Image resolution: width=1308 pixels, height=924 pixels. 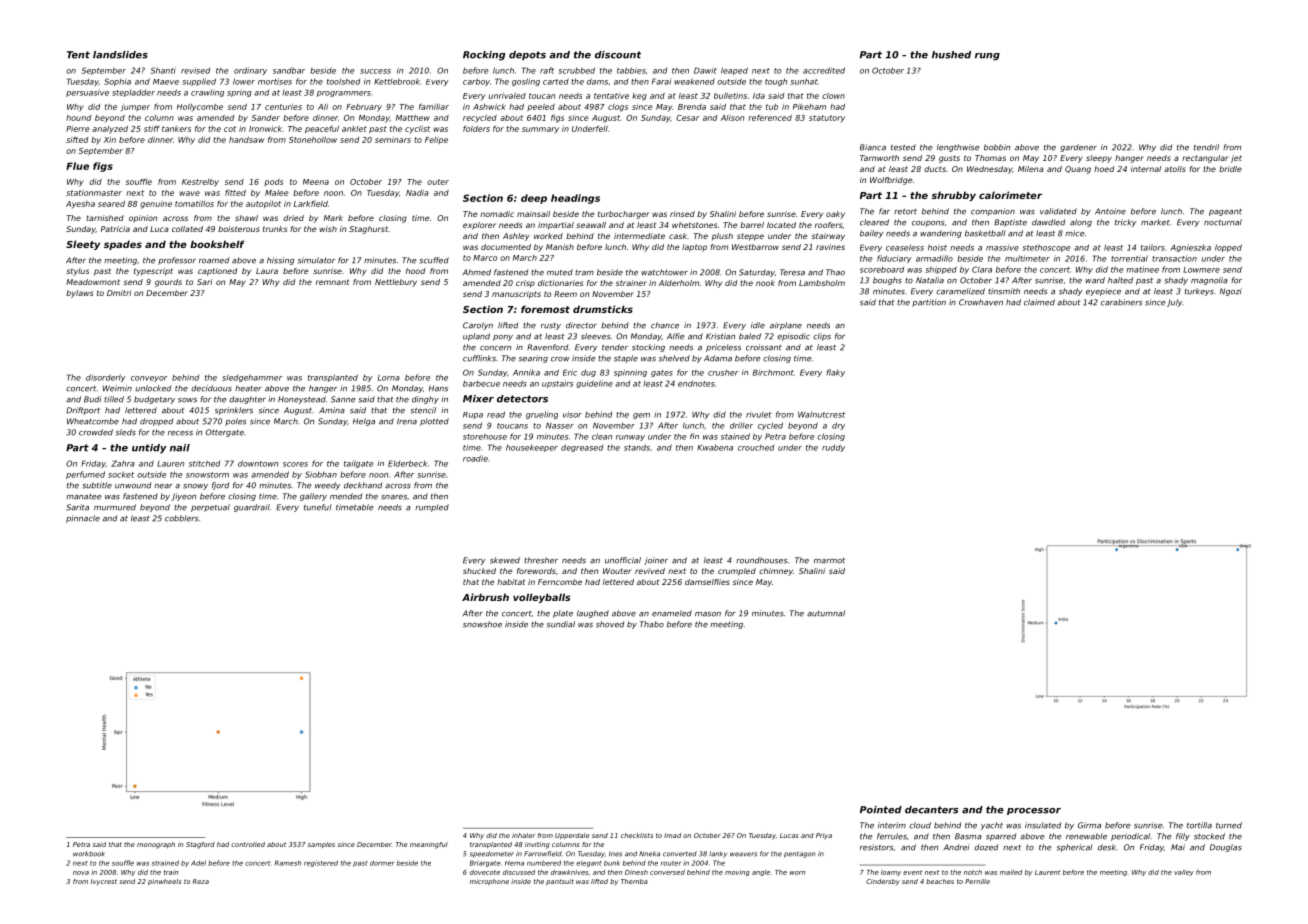 What do you see at coordinates (618, 55) in the page?
I see `discount` at bounding box center [618, 55].
